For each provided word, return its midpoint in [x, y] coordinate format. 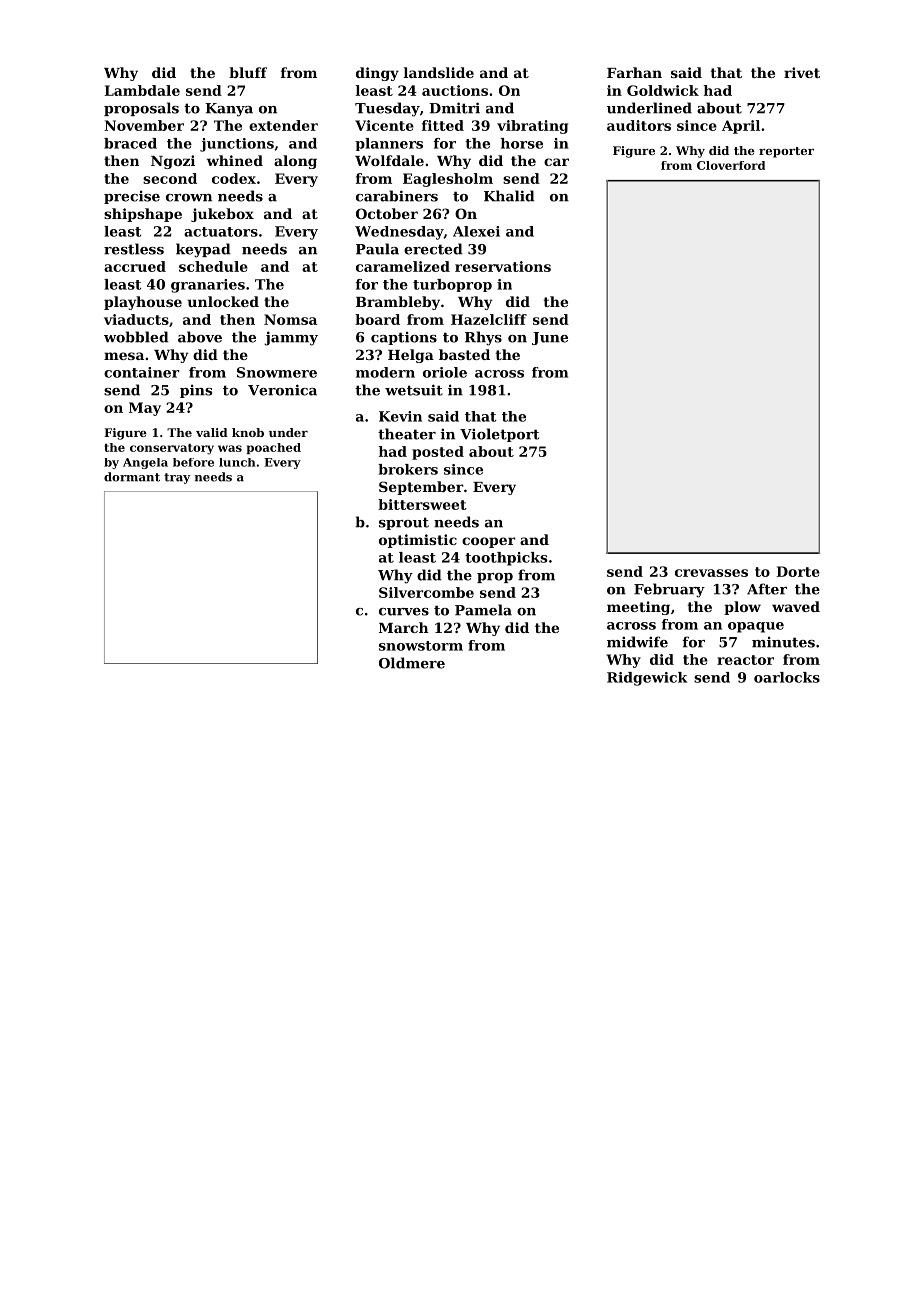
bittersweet [422, 504]
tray [177, 478]
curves [404, 612]
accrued [135, 266]
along [295, 162]
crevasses [711, 573]
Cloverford [731, 165]
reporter [786, 152]
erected [433, 249]
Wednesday [399, 233]
